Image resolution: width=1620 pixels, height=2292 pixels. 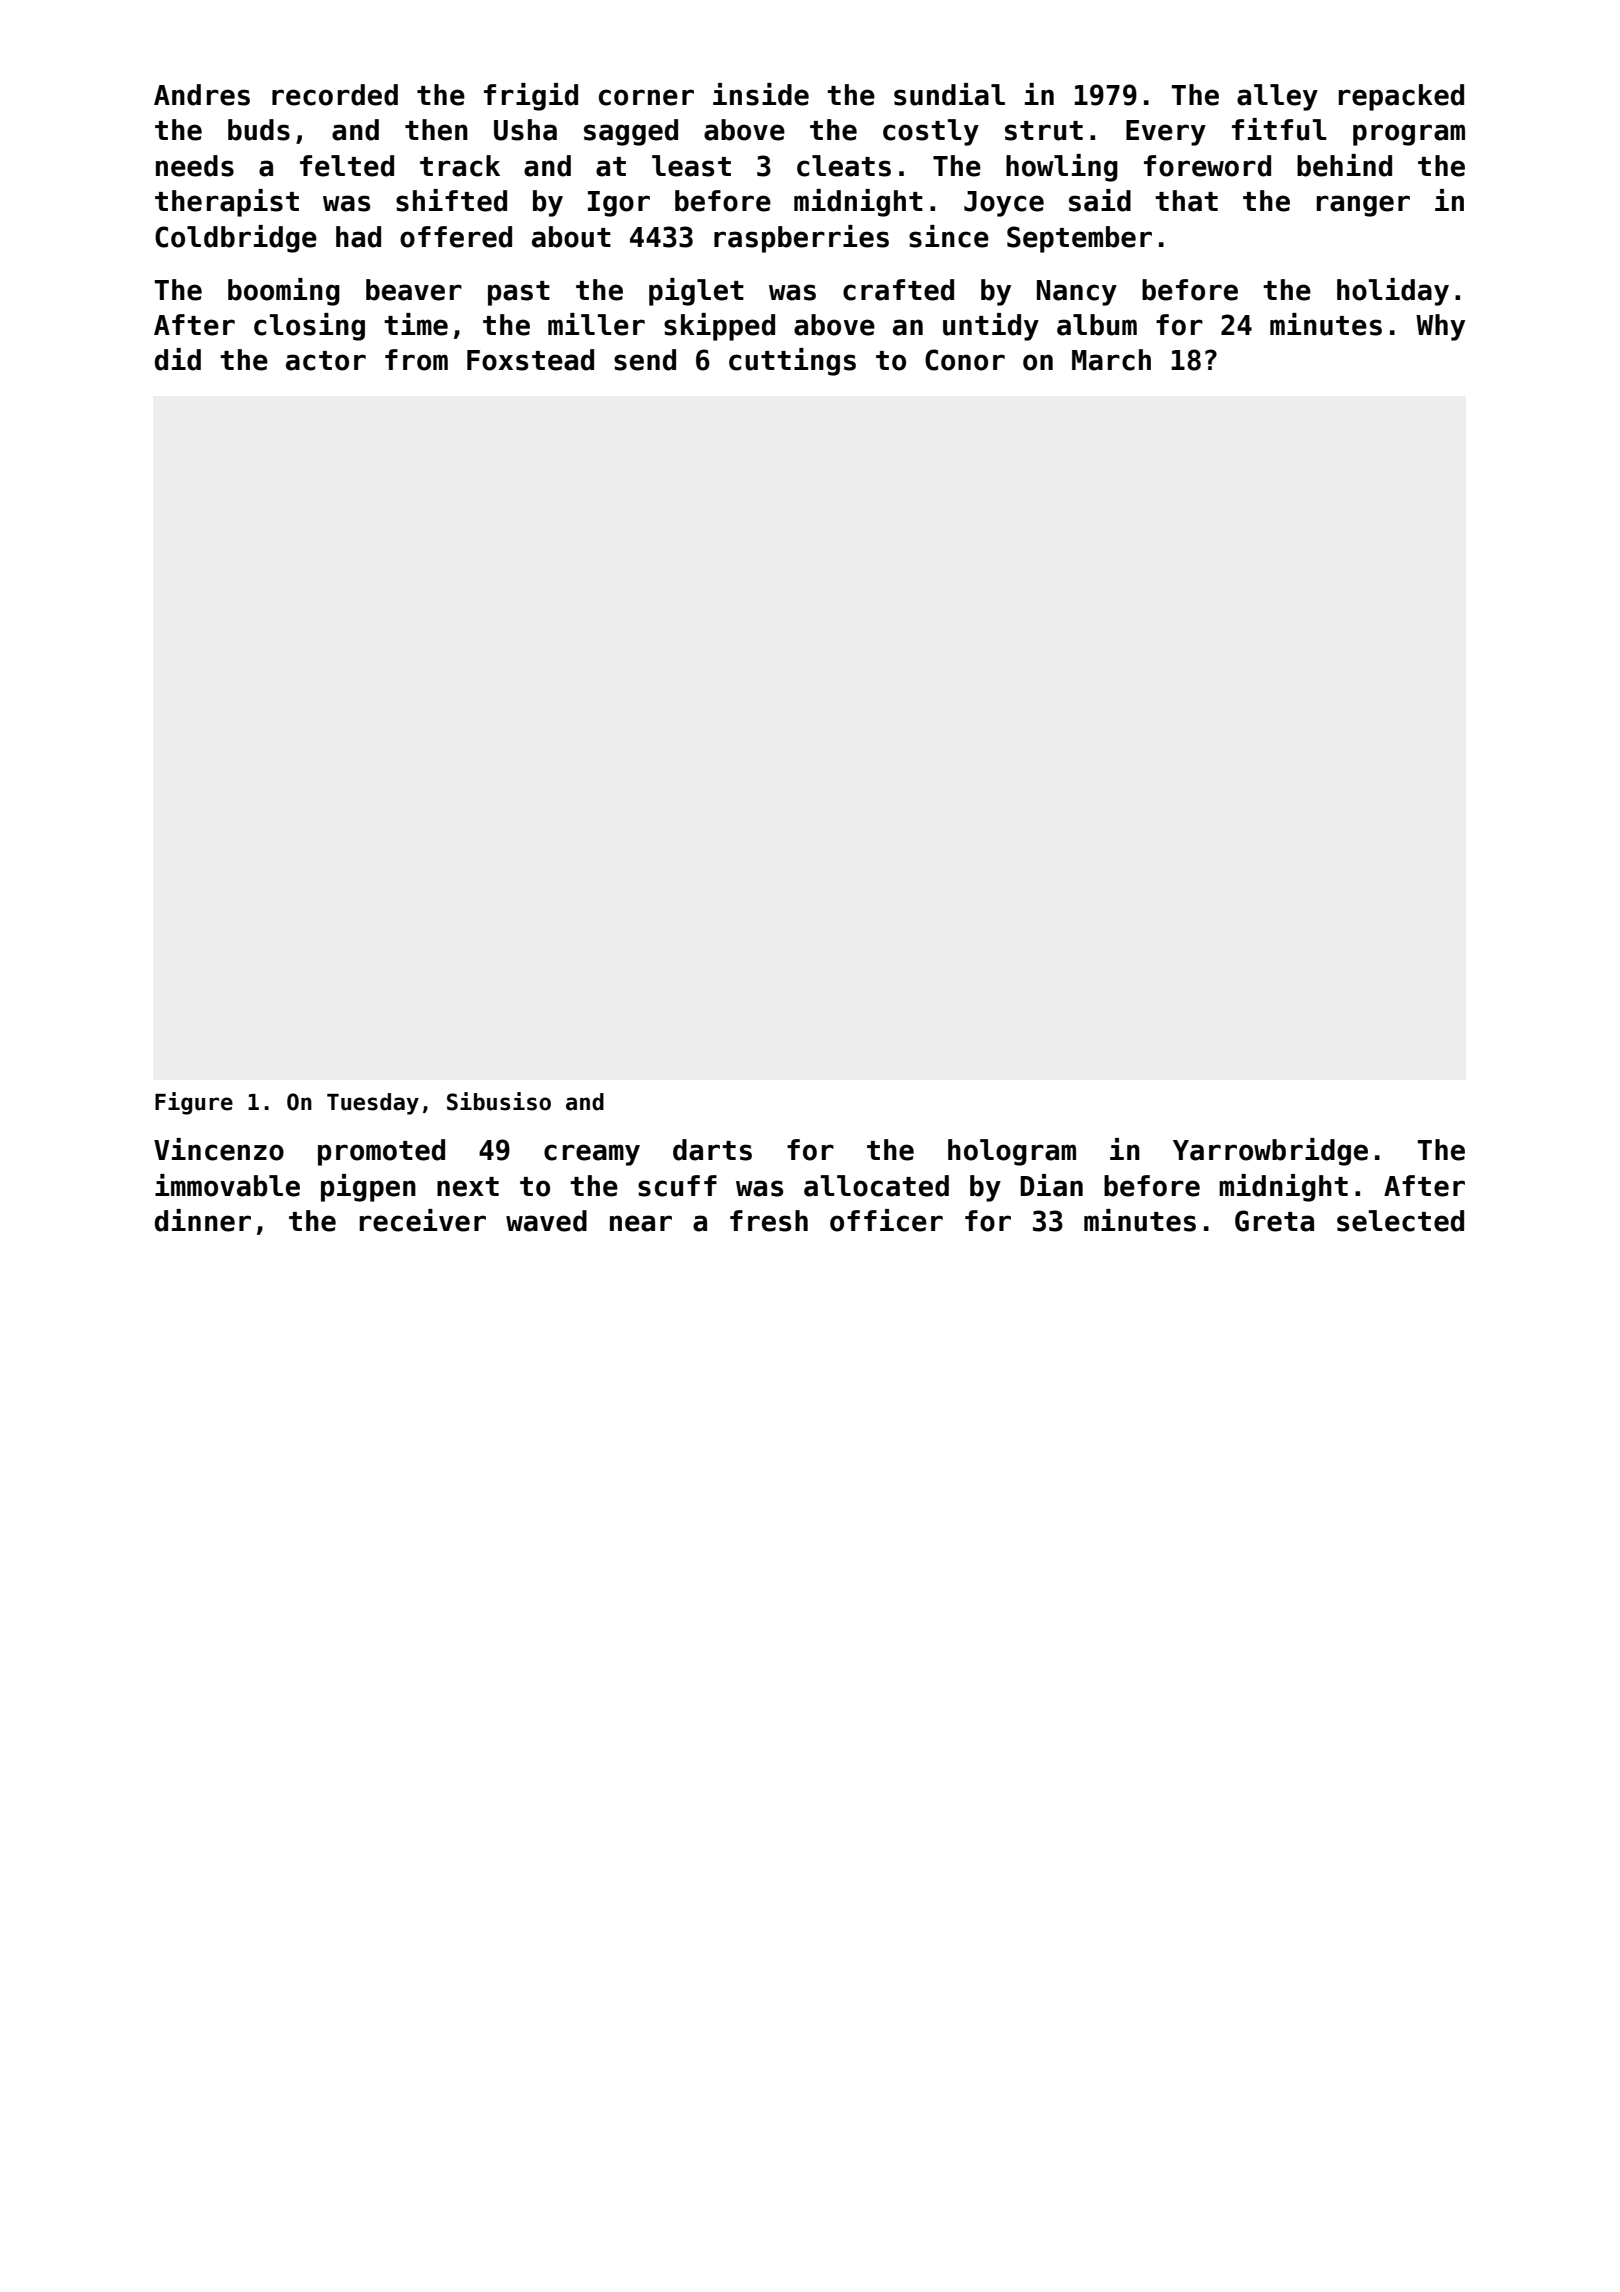 I want to click on creamy, so click(x=592, y=1155).
